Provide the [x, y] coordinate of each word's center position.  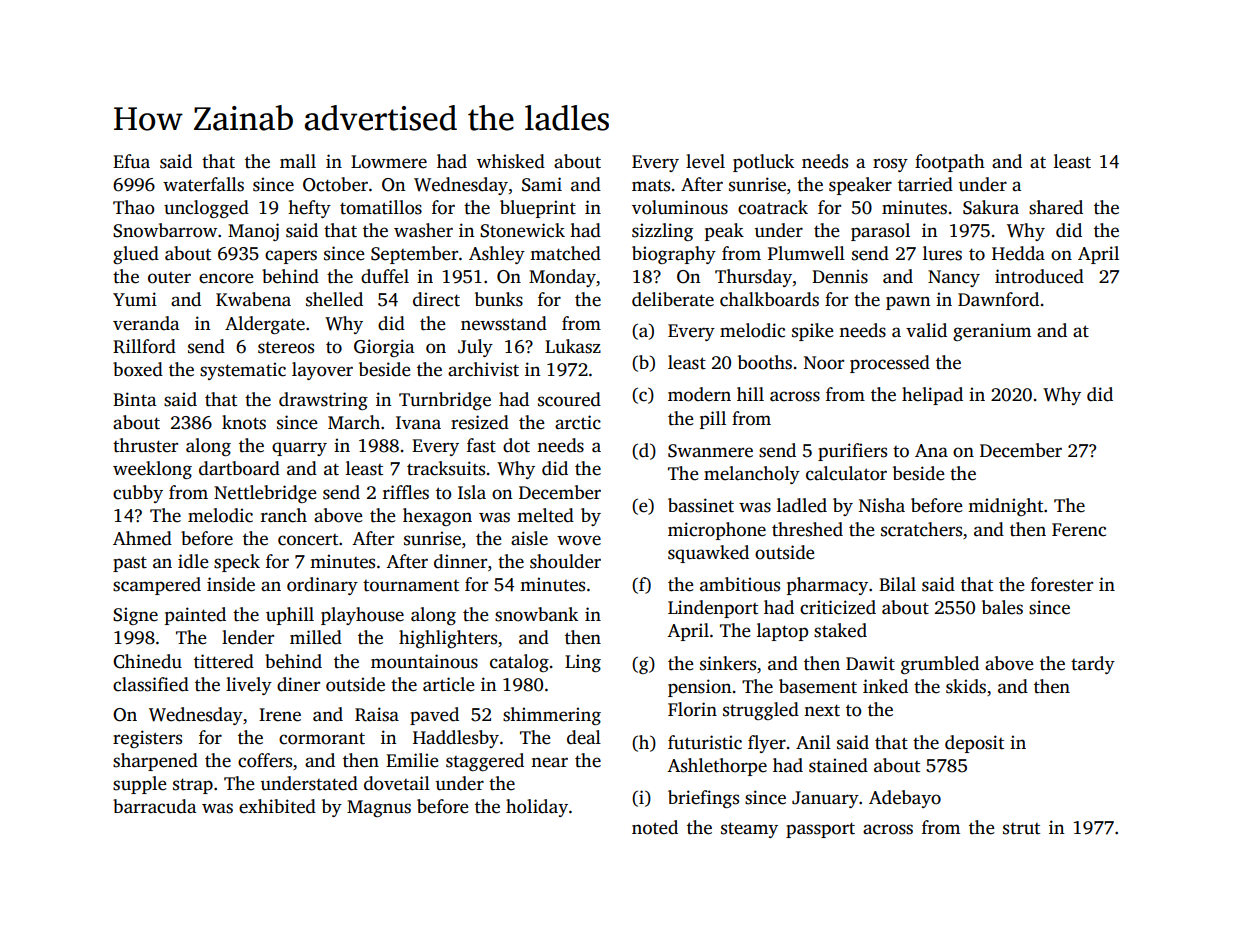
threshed [807, 529]
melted [545, 515]
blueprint [538, 209]
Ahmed [142, 538]
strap [193, 786]
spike [813, 332]
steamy [749, 830]
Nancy [954, 278]
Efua [131, 161]
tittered [224, 661]
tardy [1093, 665]
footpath [950, 163]
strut [1021, 829]
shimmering [552, 716]
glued [136, 255]
